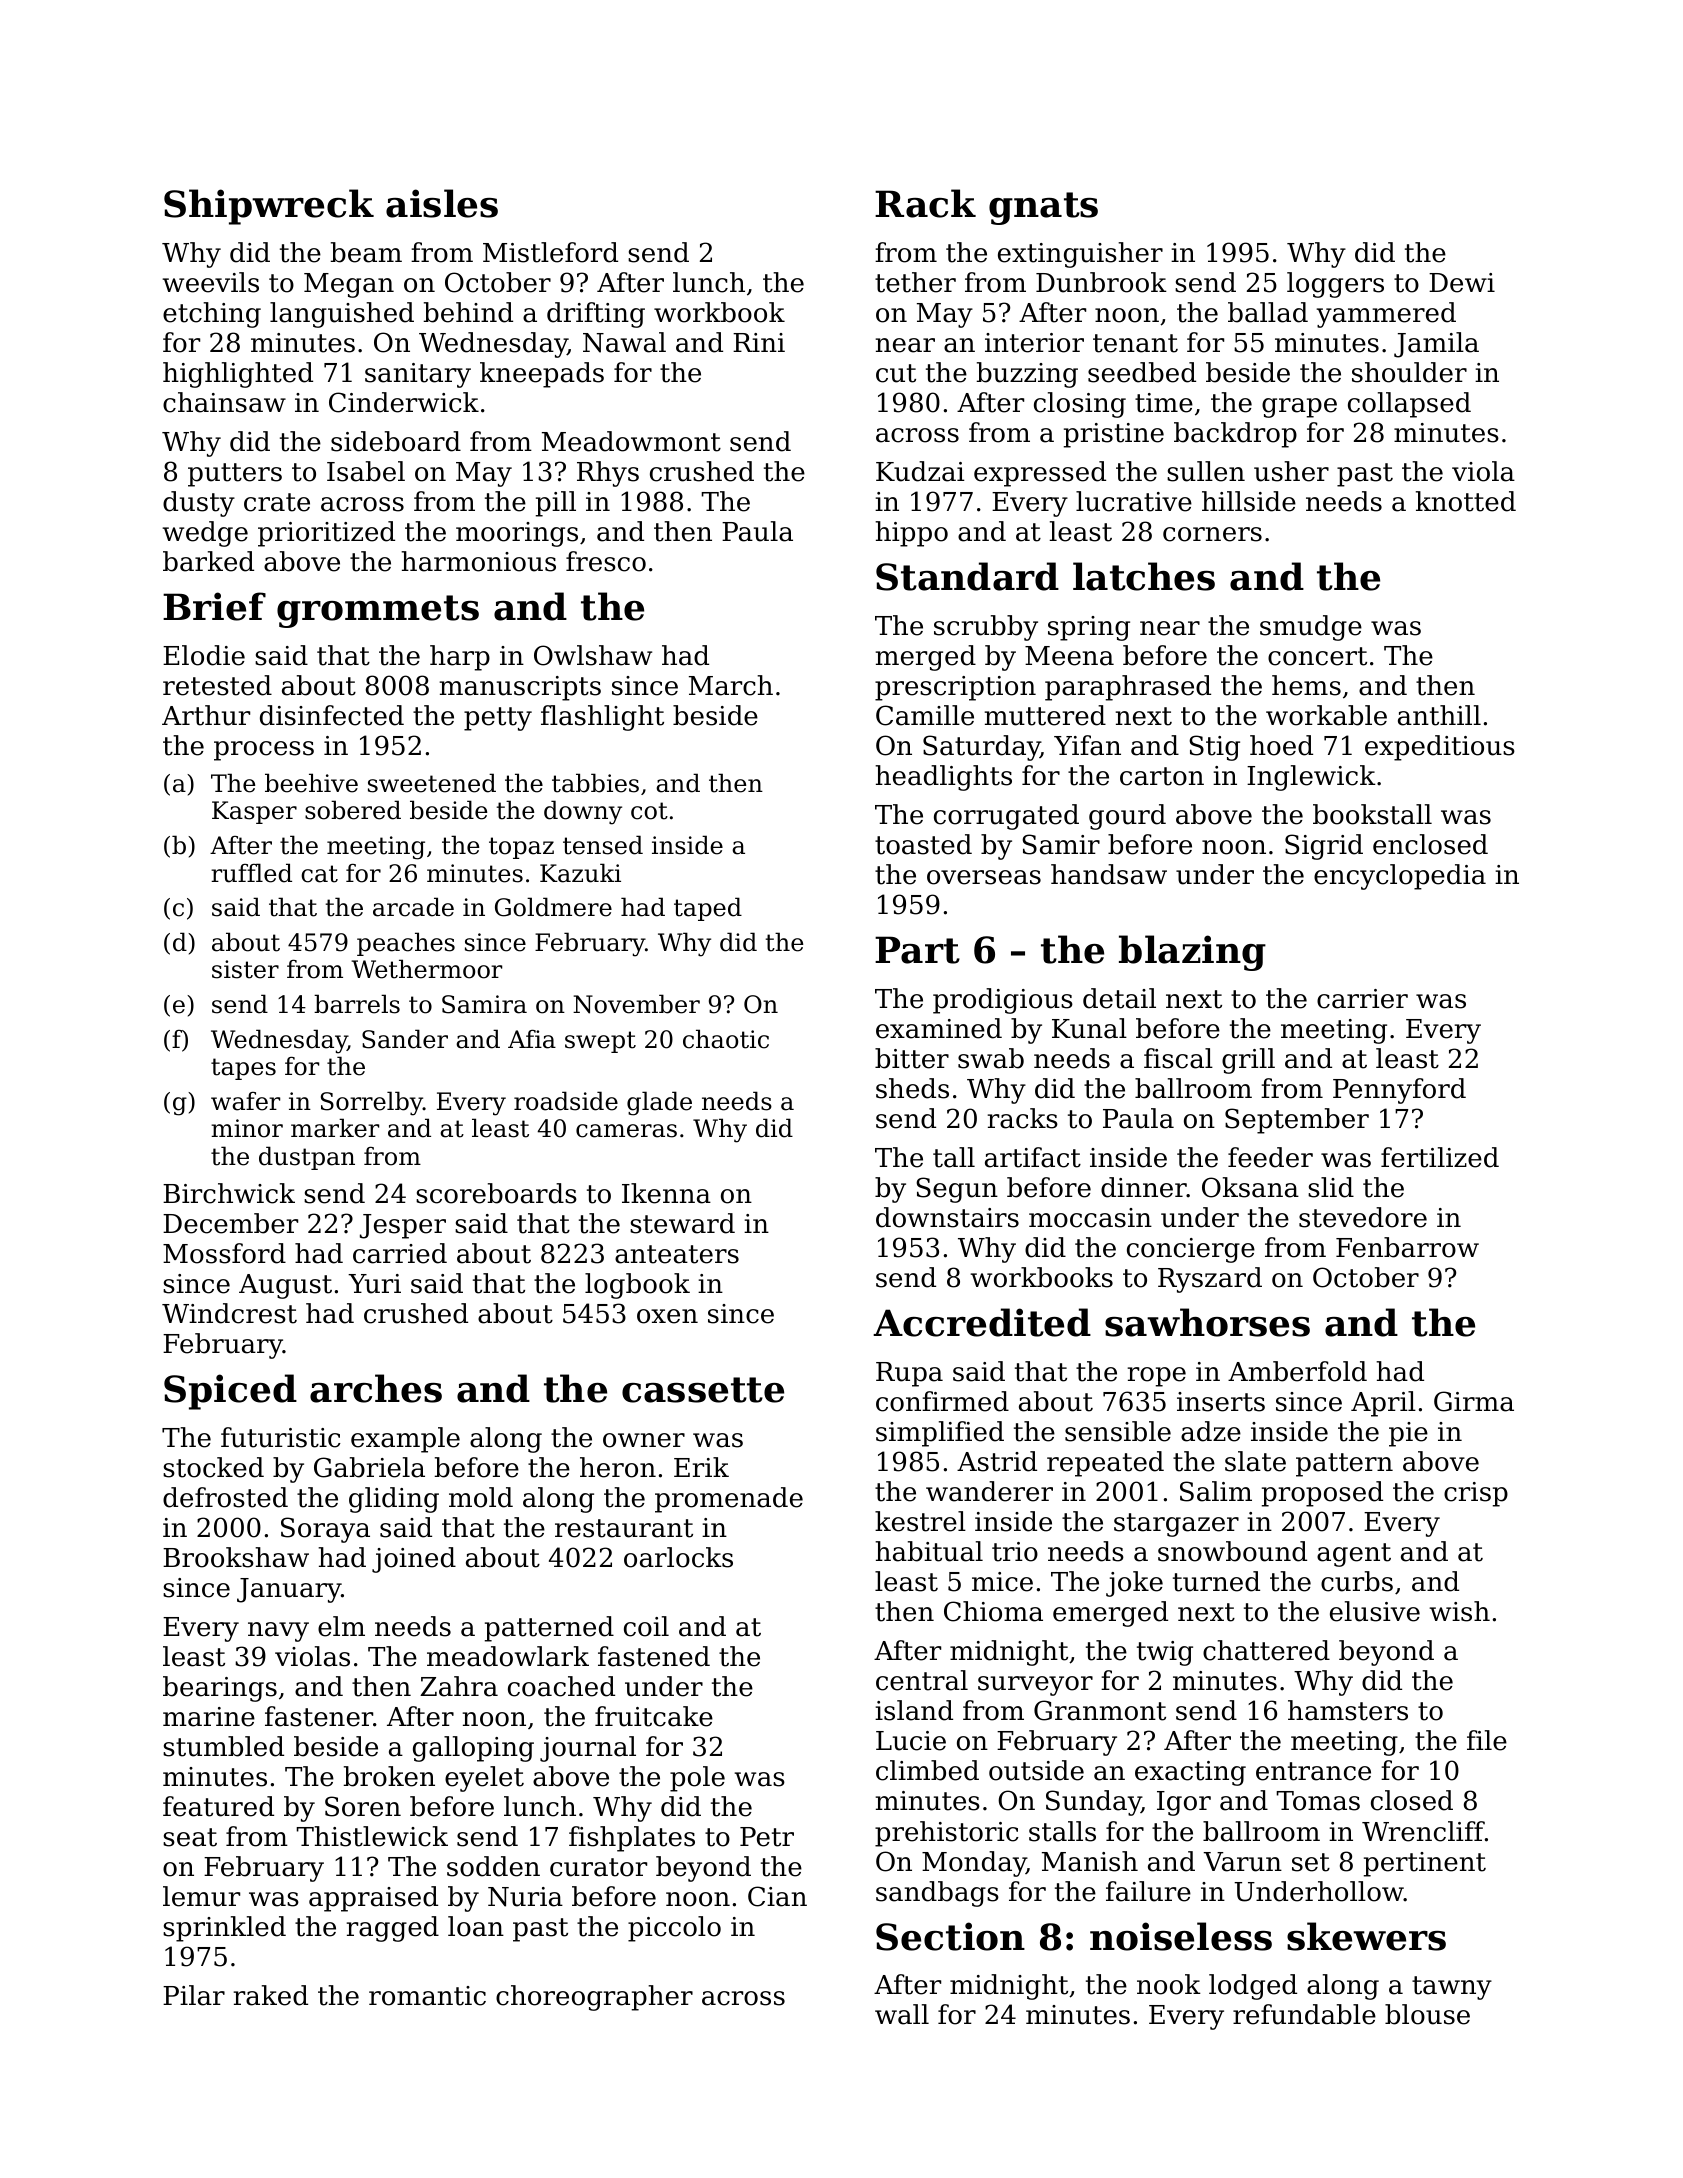  I want to click on aisles, so click(442, 203).
